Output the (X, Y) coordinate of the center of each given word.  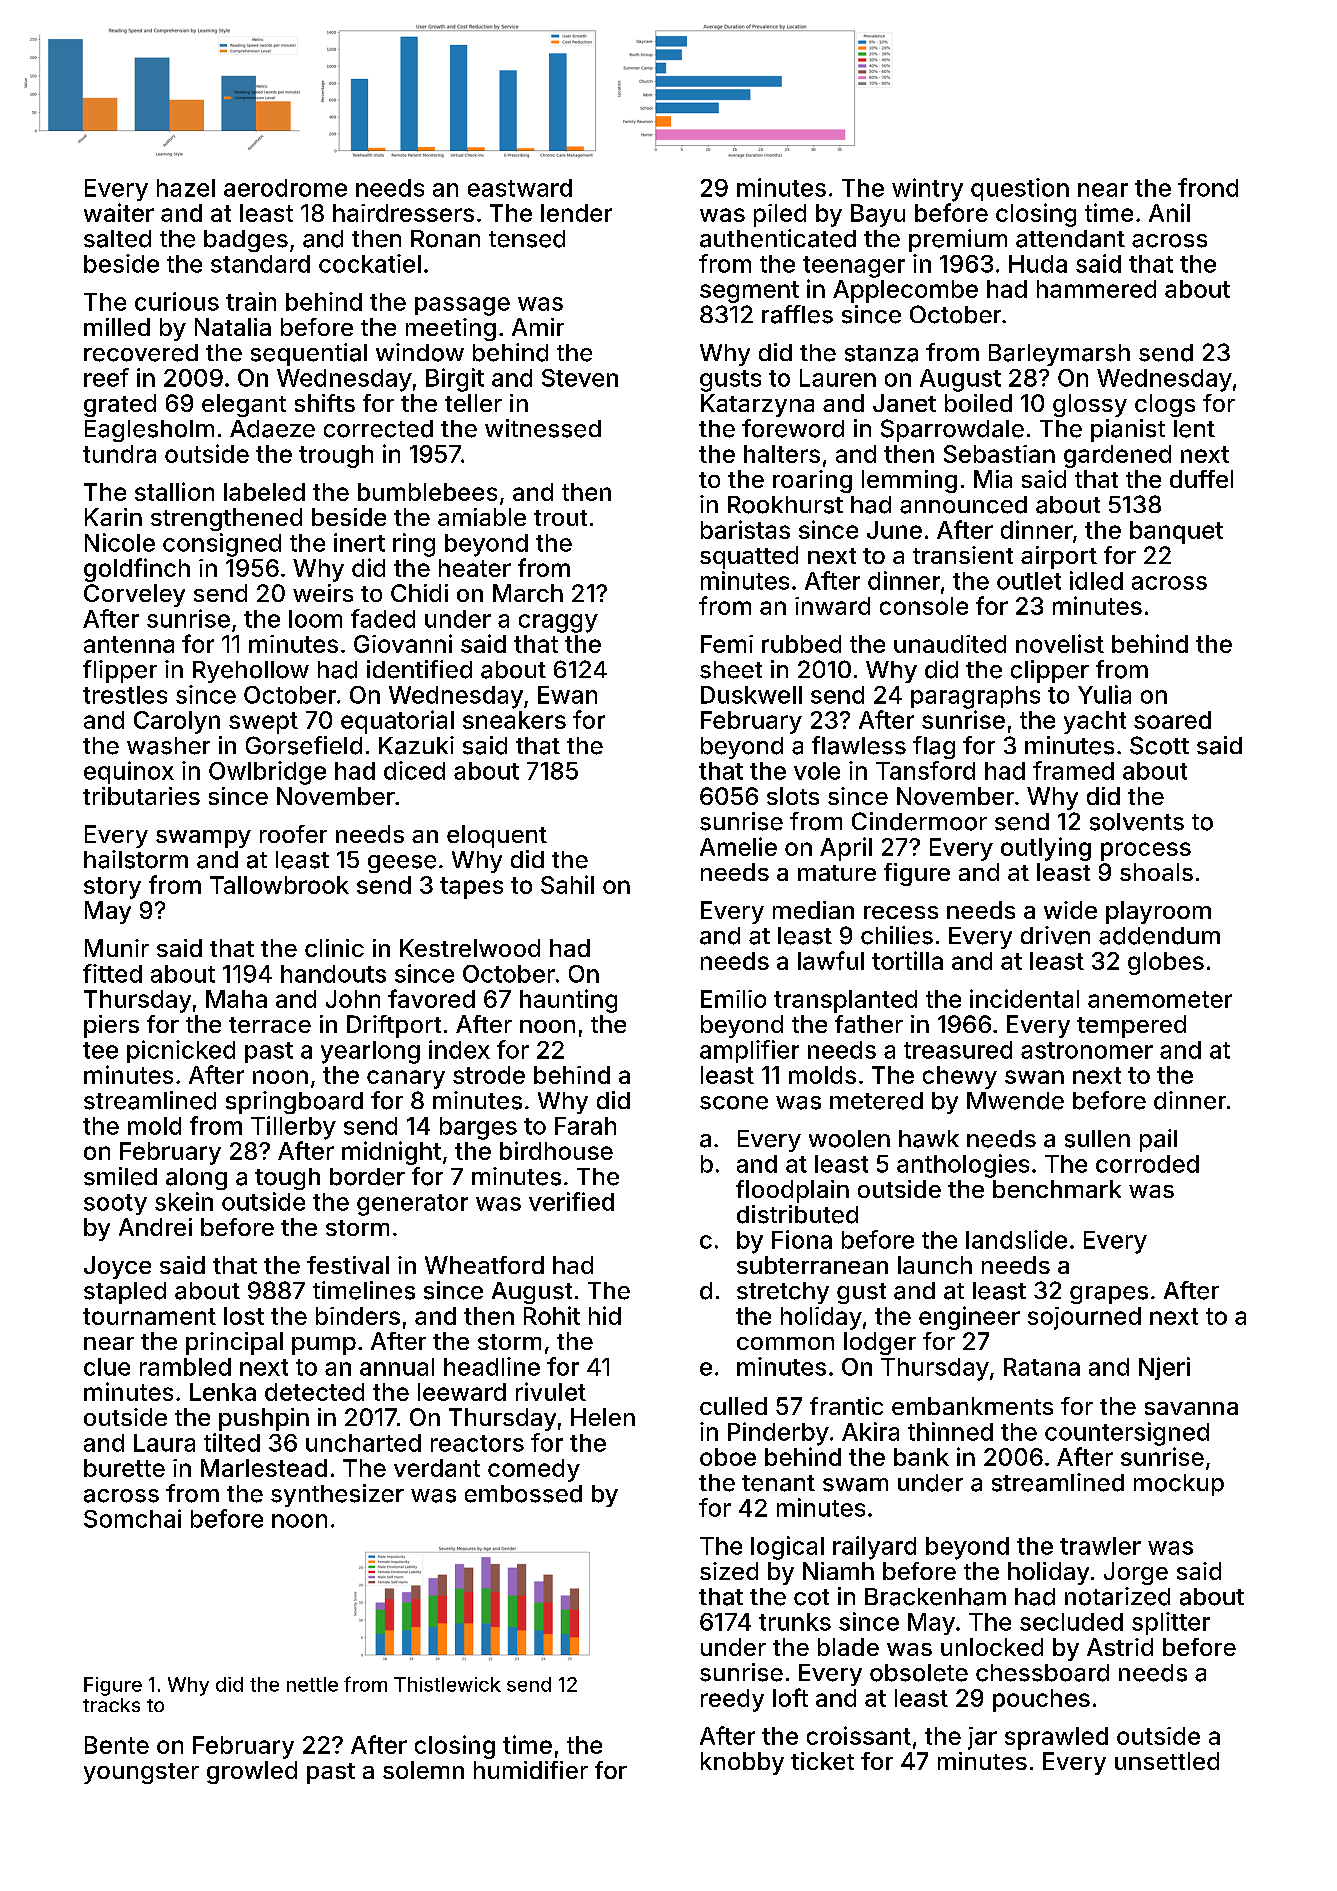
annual (397, 1367)
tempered (1131, 1026)
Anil (1169, 212)
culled (733, 1406)
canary (406, 1079)
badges (246, 241)
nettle (312, 1684)
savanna (1191, 1408)
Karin (113, 517)
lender (576, 213)
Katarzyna (757, 405)
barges (478, 1128)
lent (1194, 429)
